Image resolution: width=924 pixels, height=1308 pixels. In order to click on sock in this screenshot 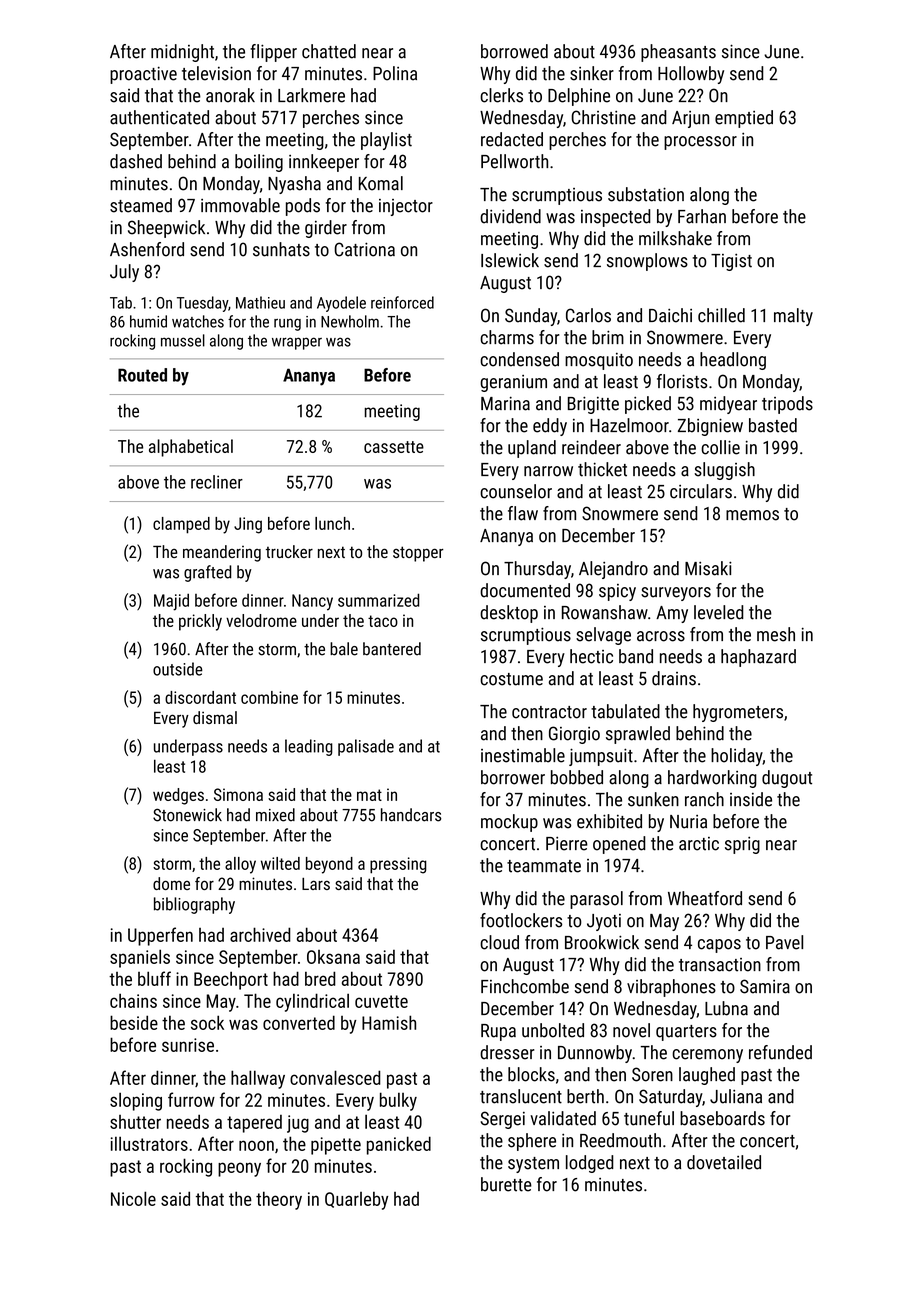, I will do `click(207, 1022)`.
